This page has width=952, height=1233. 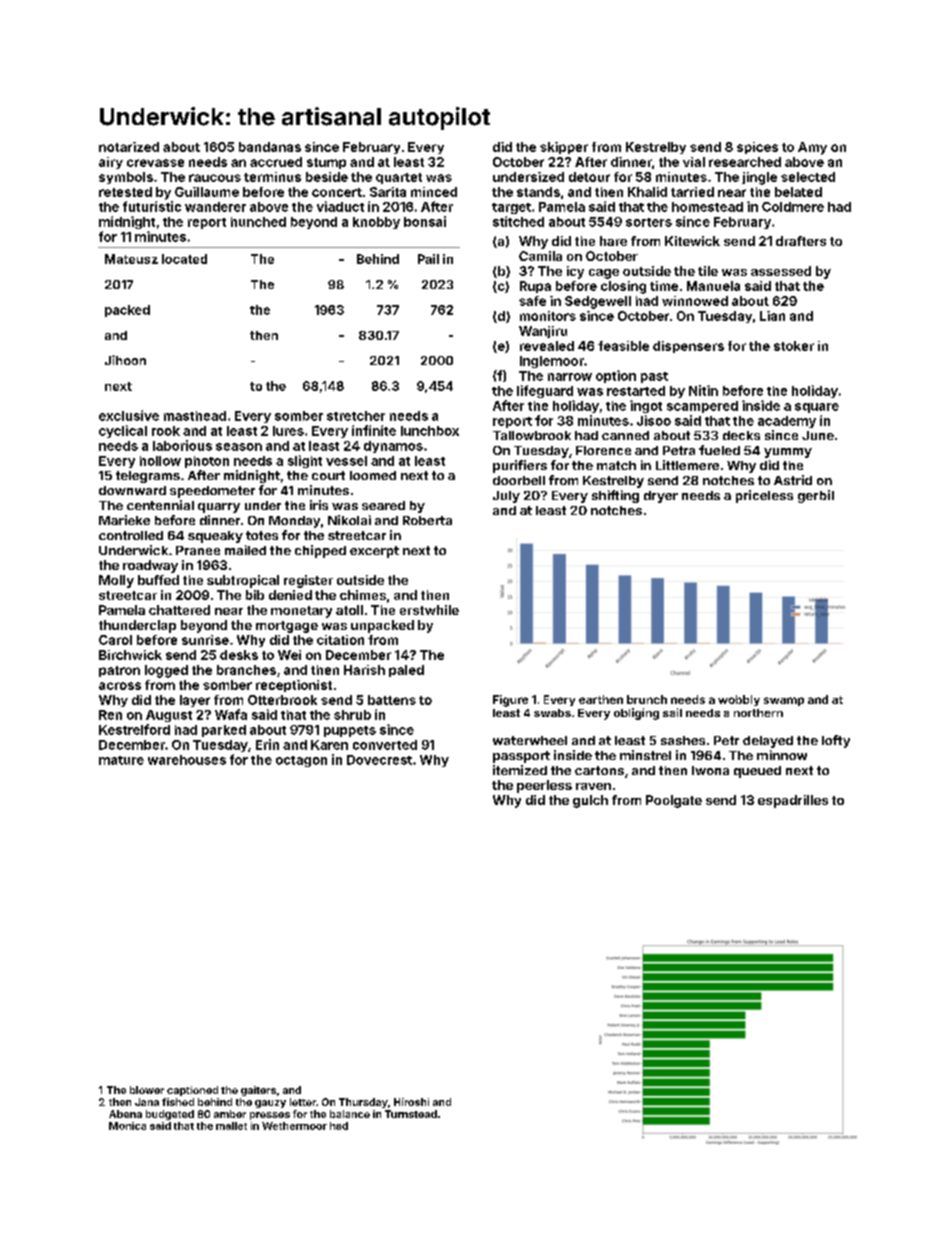 What do you see at coordinates (231, 1126) in the page?
I see `mallet` at bounding box center [231, 1126].
